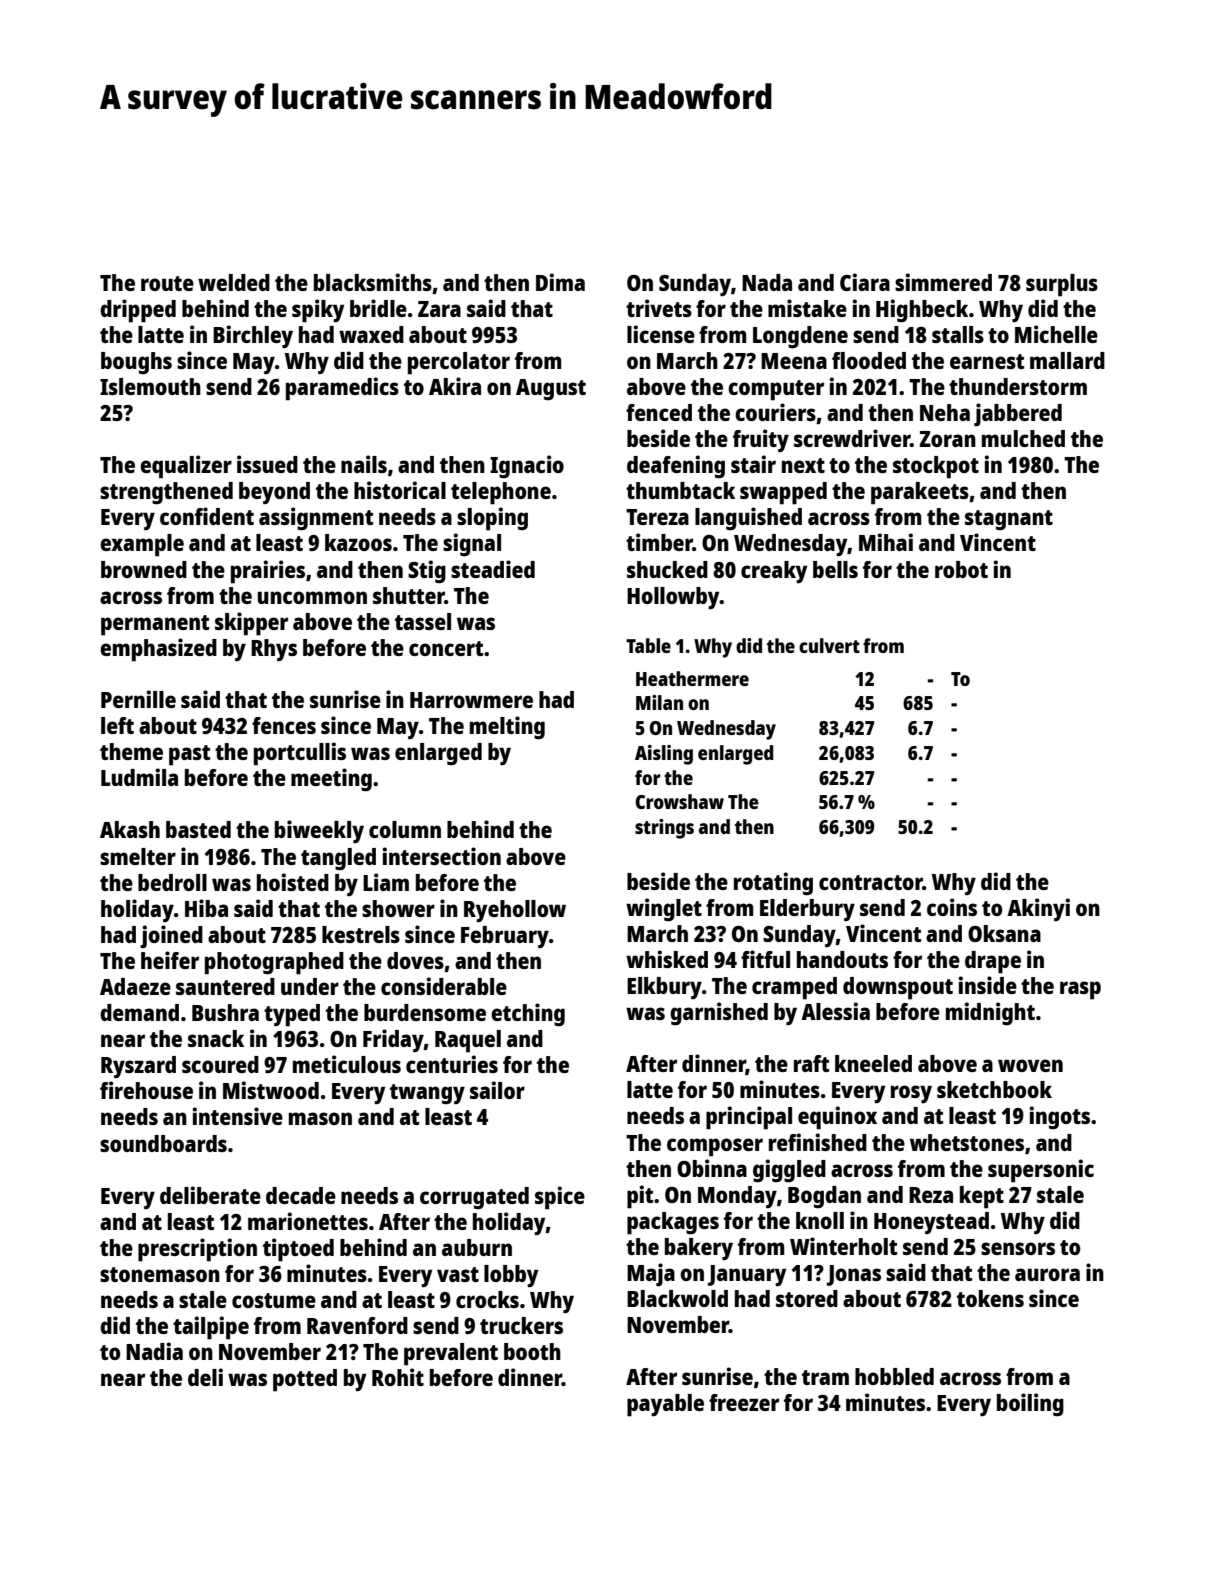 Image resolution: width=1213 pixels, height=1570 pixels. I want to click on creaky, so click(774, 572).
